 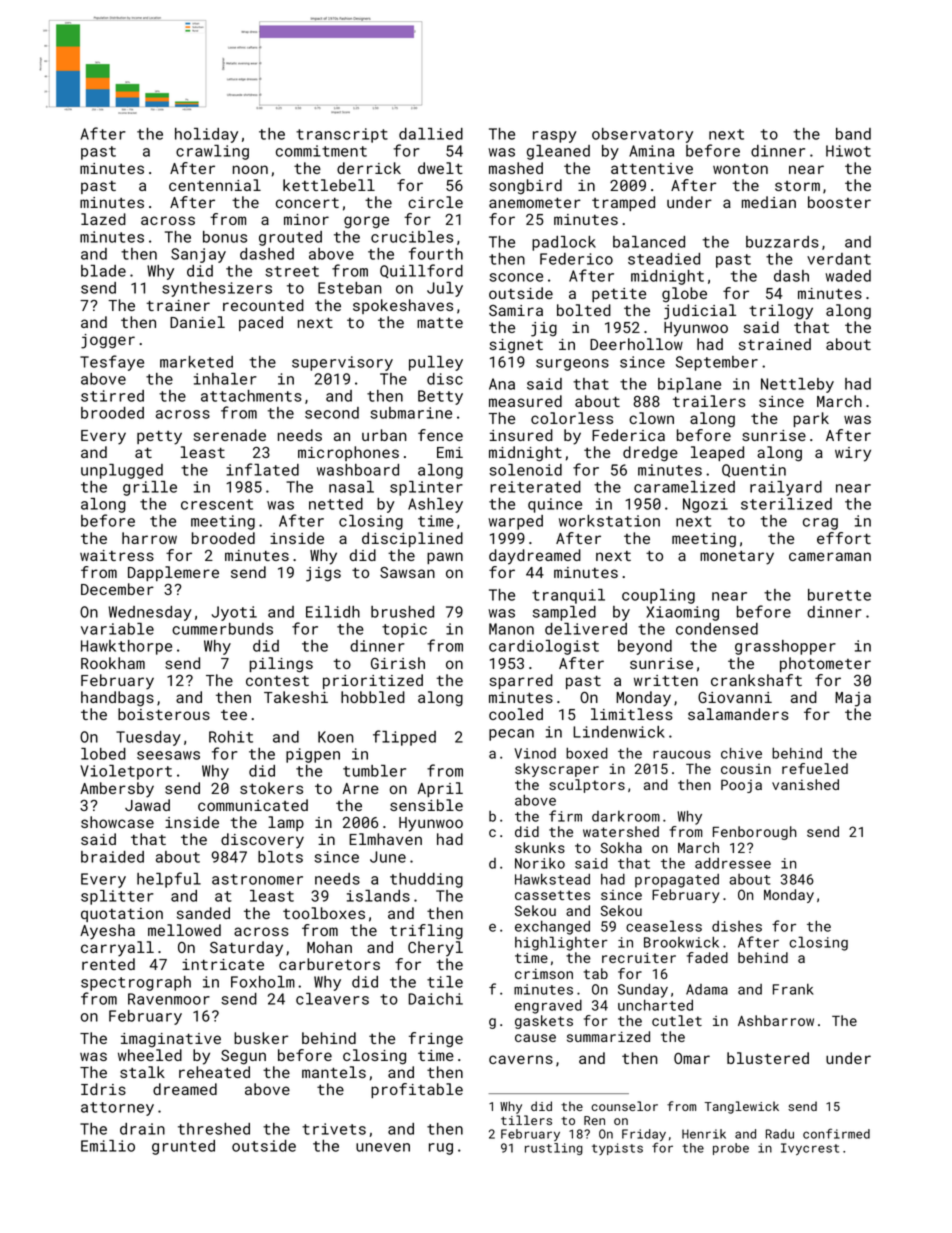 I want to click on transcript, so click(x=342, y=135).
